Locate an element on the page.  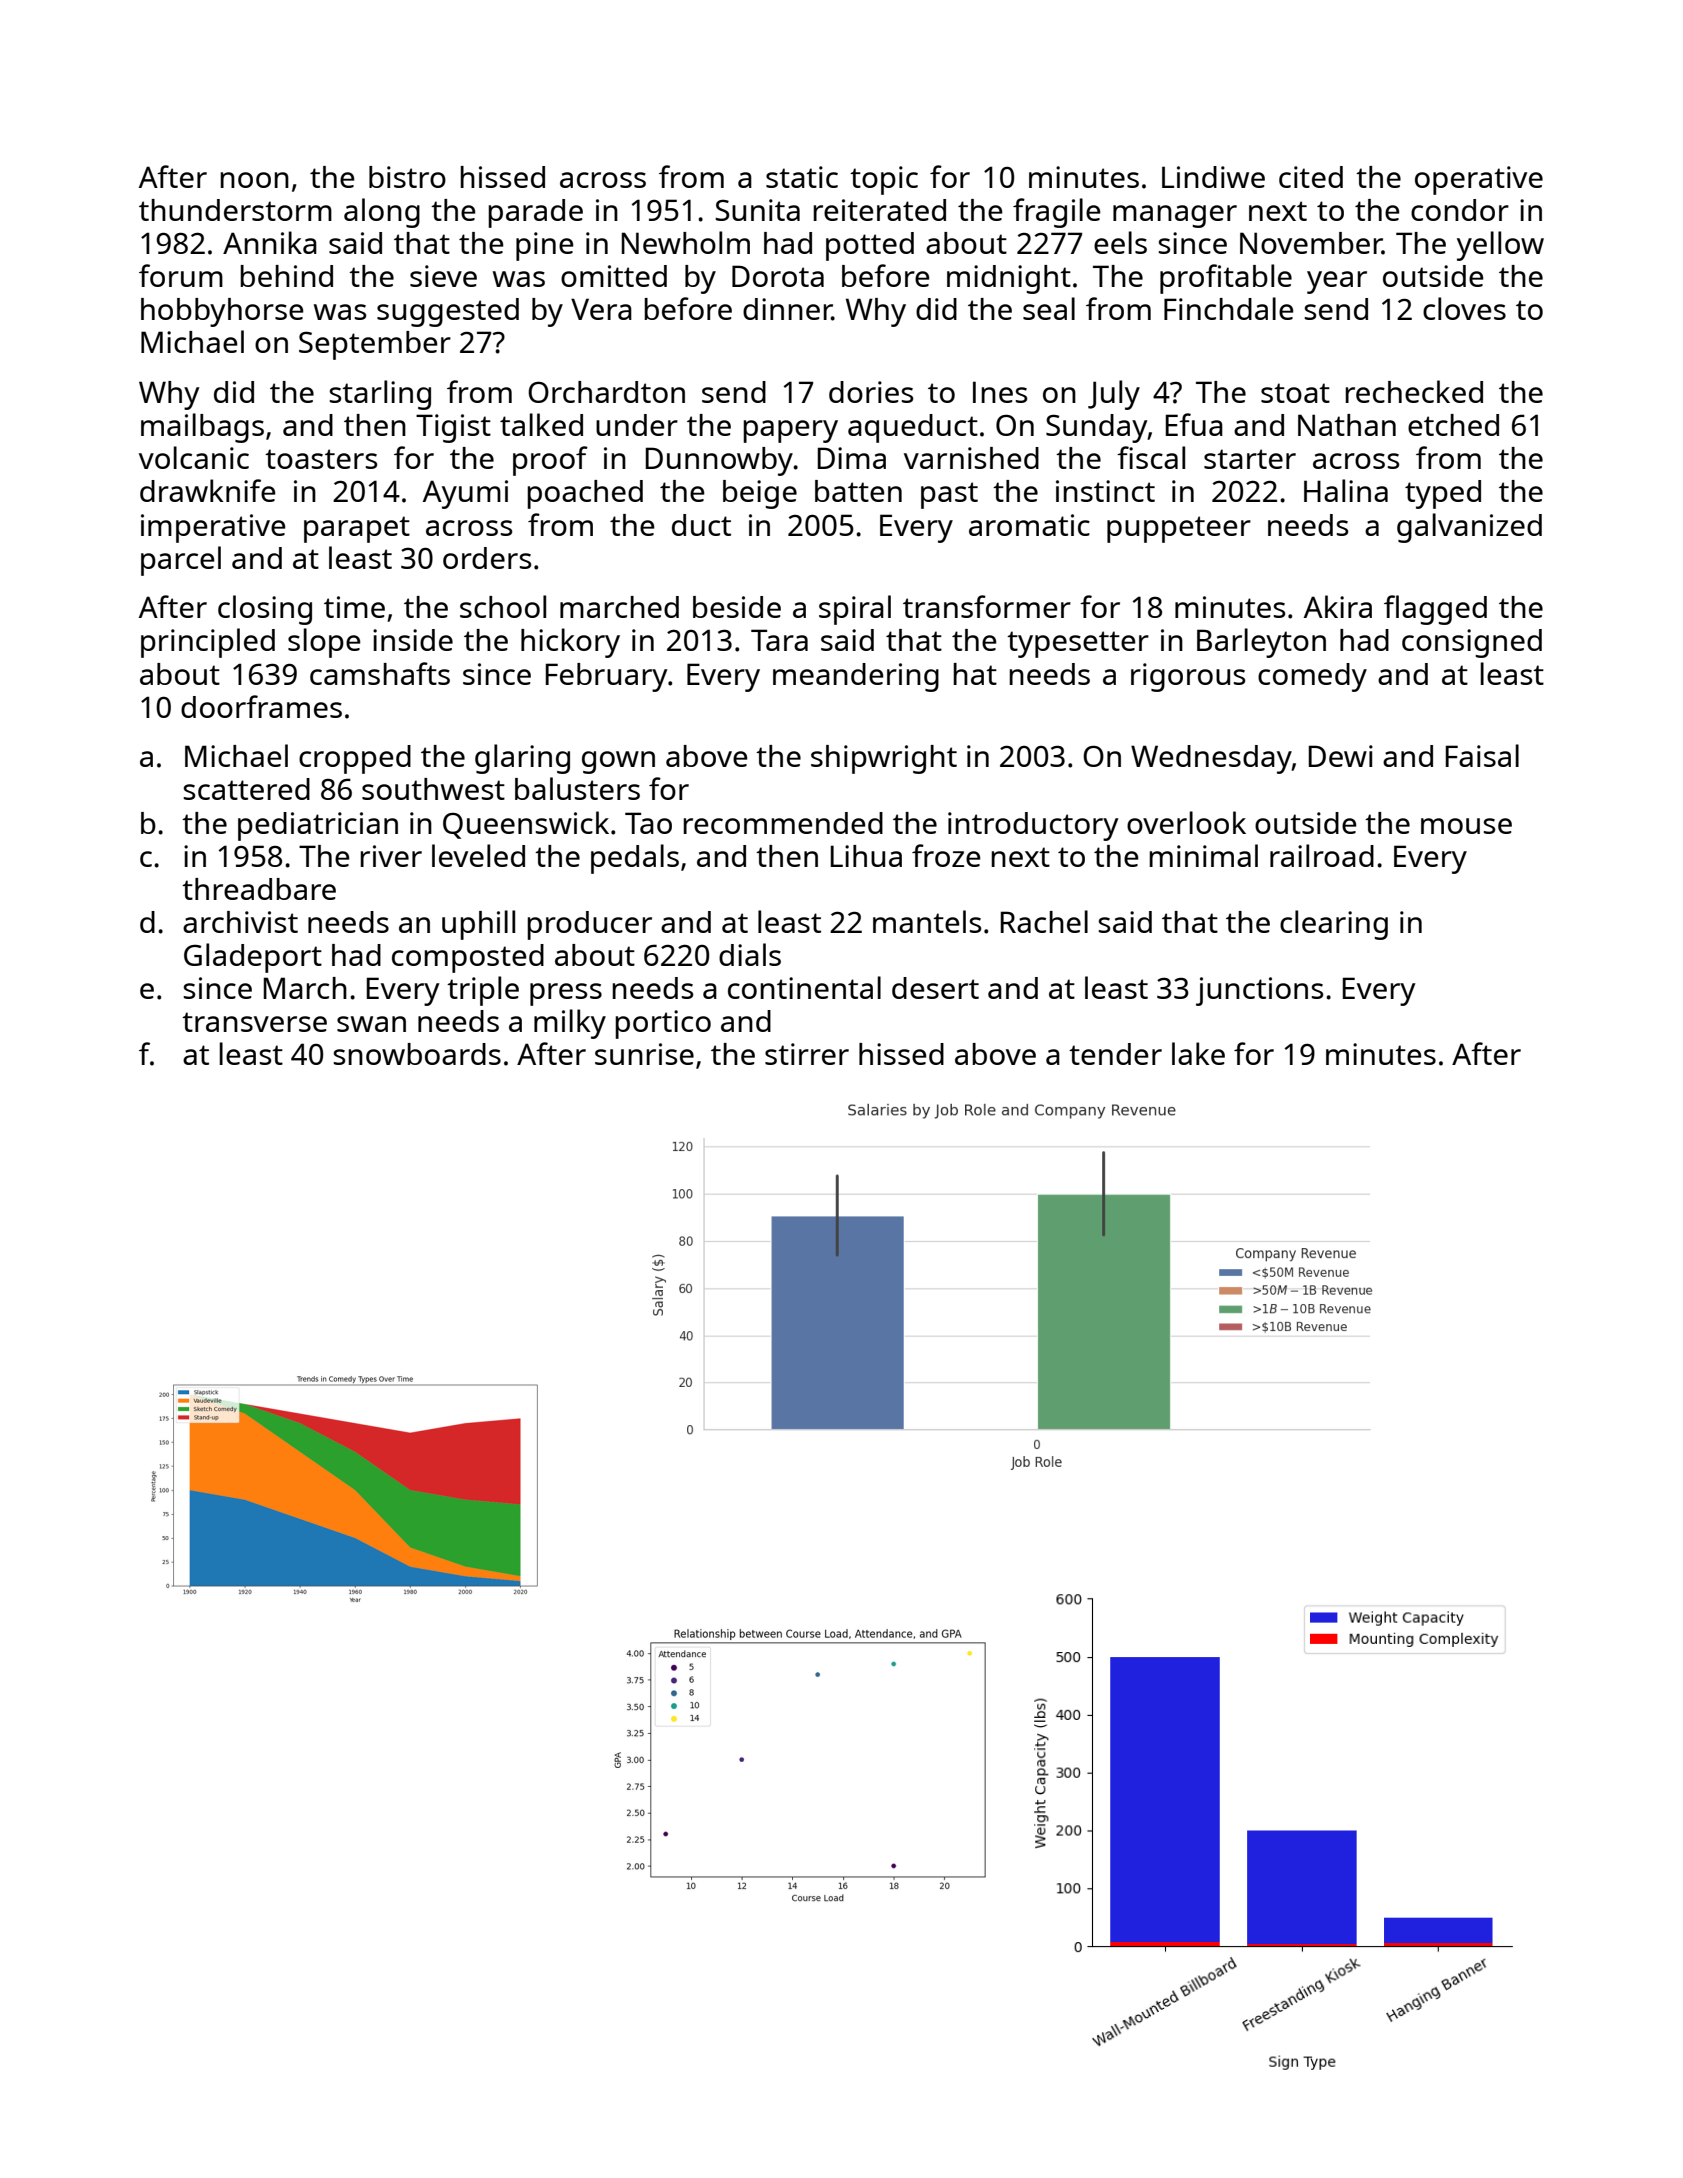
sunrise is located at coordinates (644, 1054).
